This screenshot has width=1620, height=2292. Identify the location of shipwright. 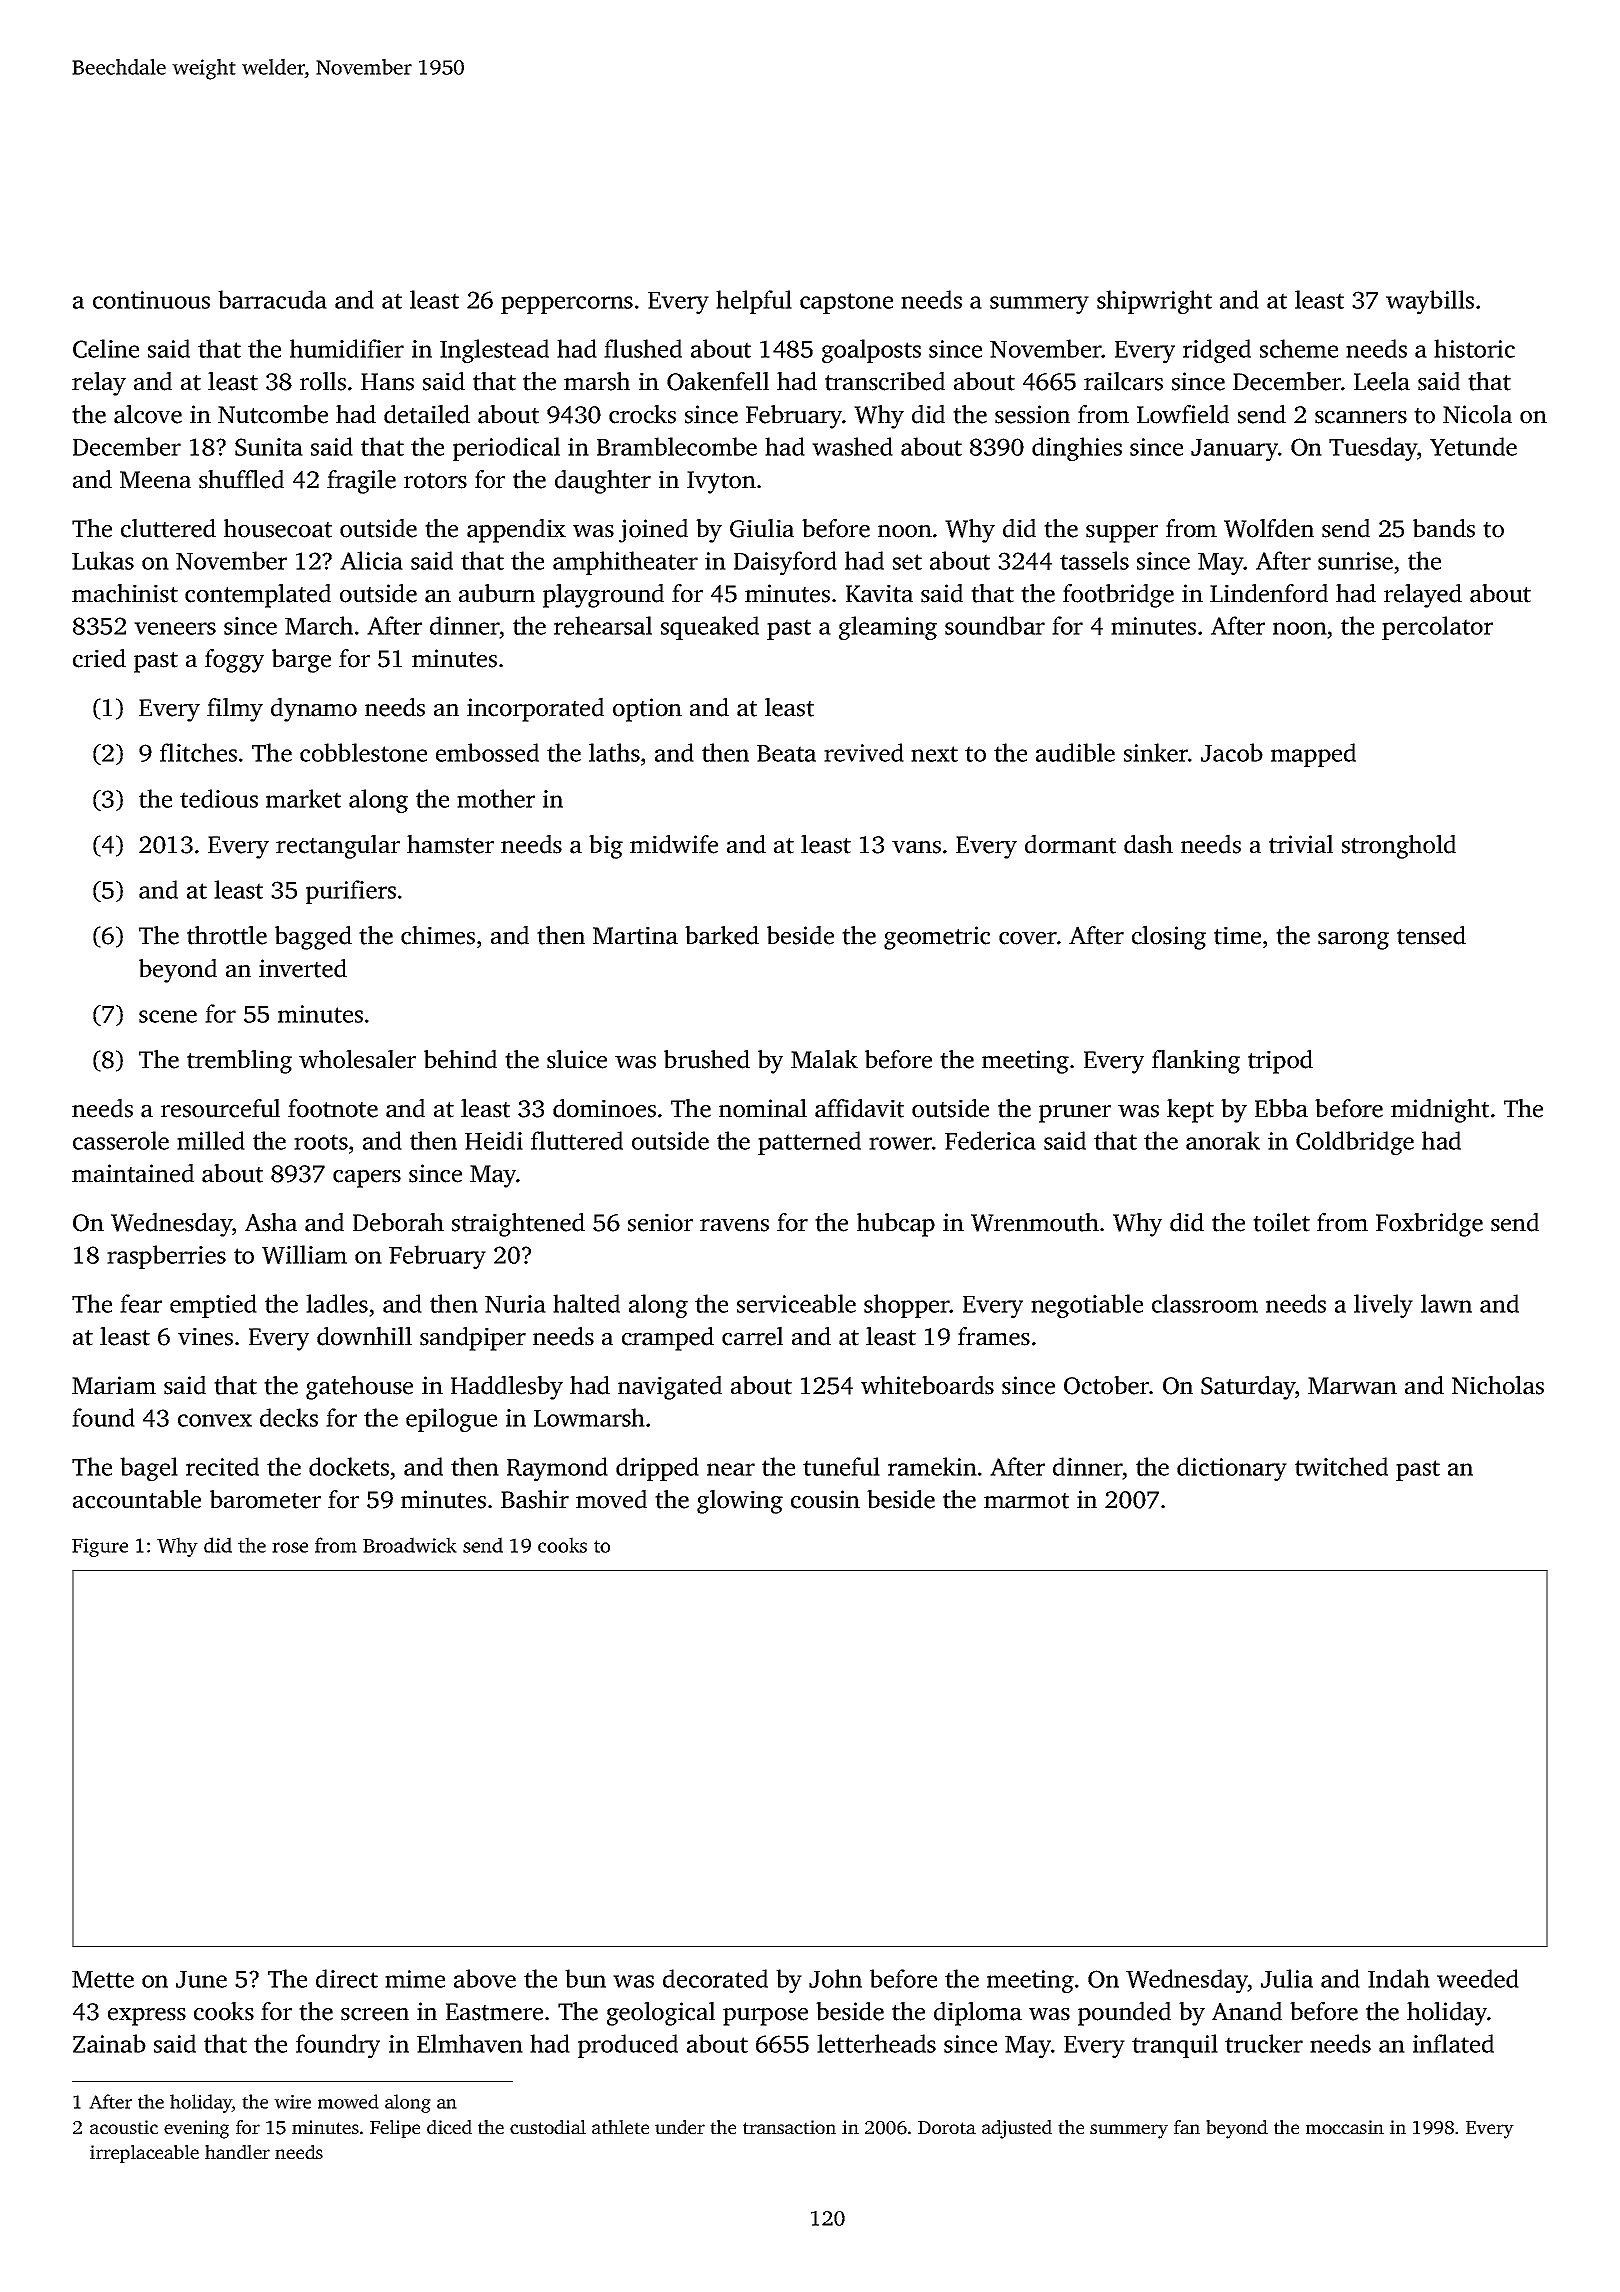
(1154, 302).
